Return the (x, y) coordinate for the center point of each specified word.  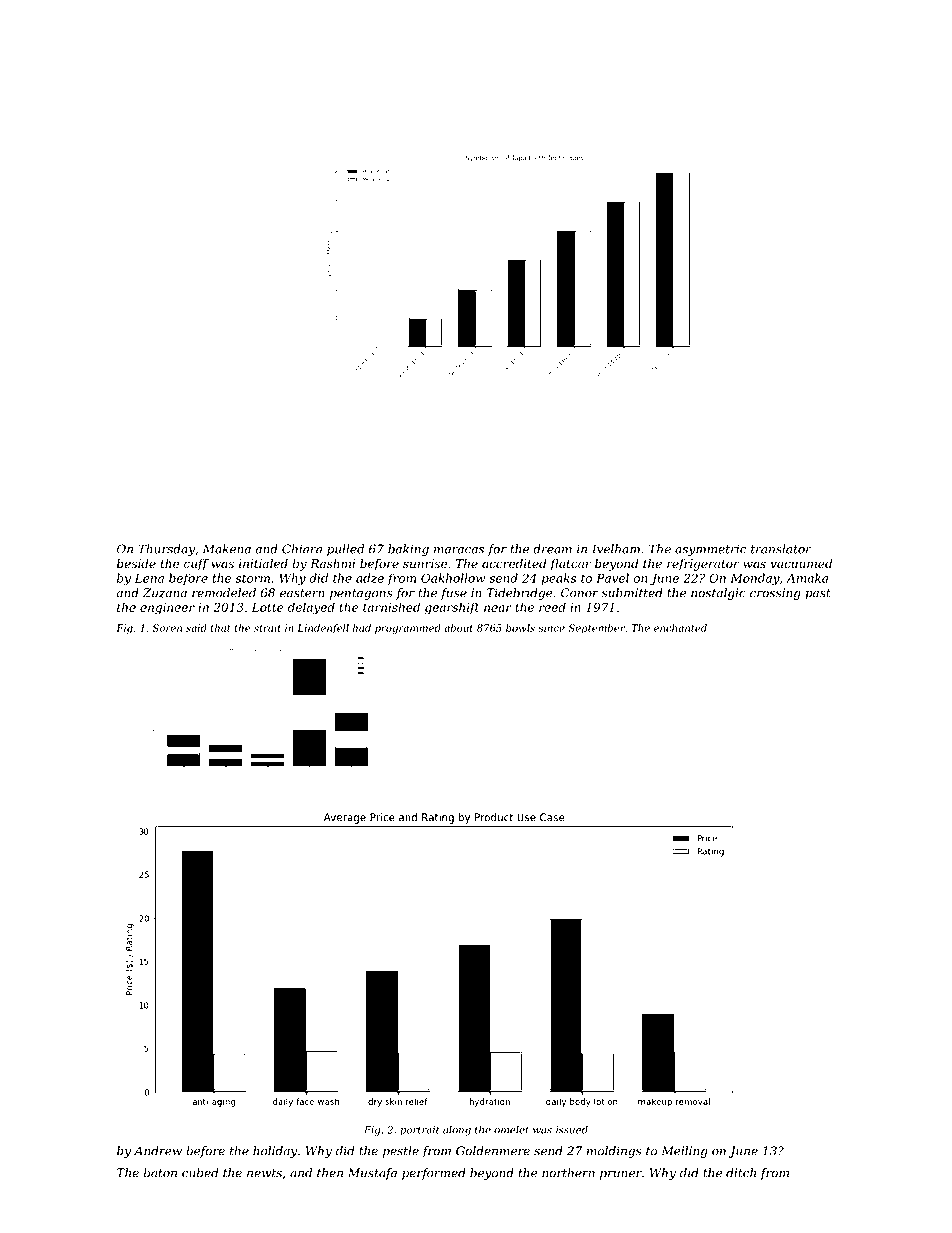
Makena (227, 549)
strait (267, 628)
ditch (741, 1173)
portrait (419, 1131)
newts (264, 1173)
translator (781, 549)
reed (552, 607)
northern (568, 1173)
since (551, 628)
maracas (459, 550)
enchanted (680, 628)
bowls (520, 628)
